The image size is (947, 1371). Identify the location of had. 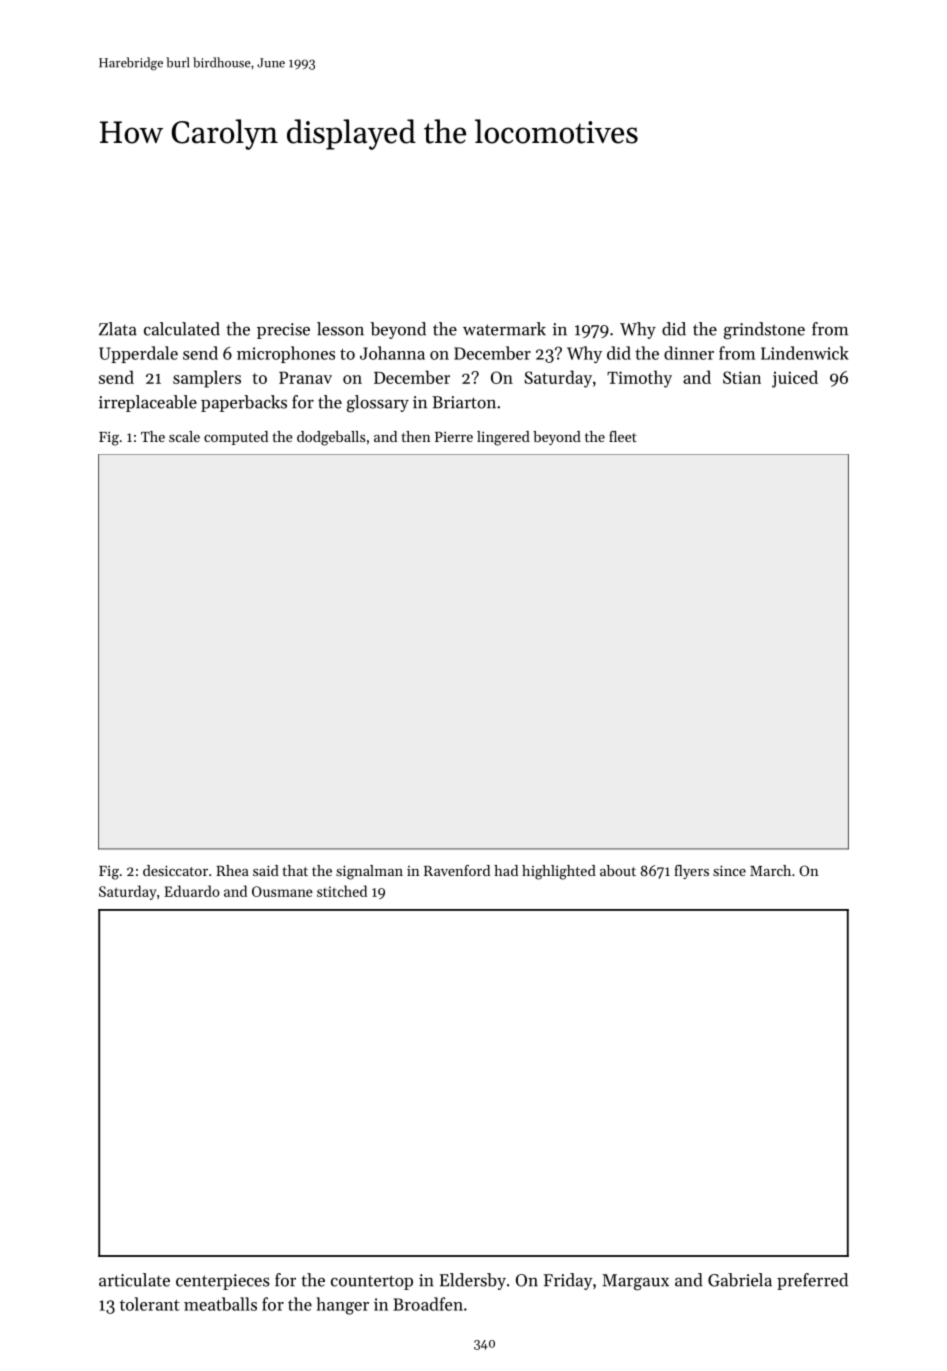
(506, 870).
